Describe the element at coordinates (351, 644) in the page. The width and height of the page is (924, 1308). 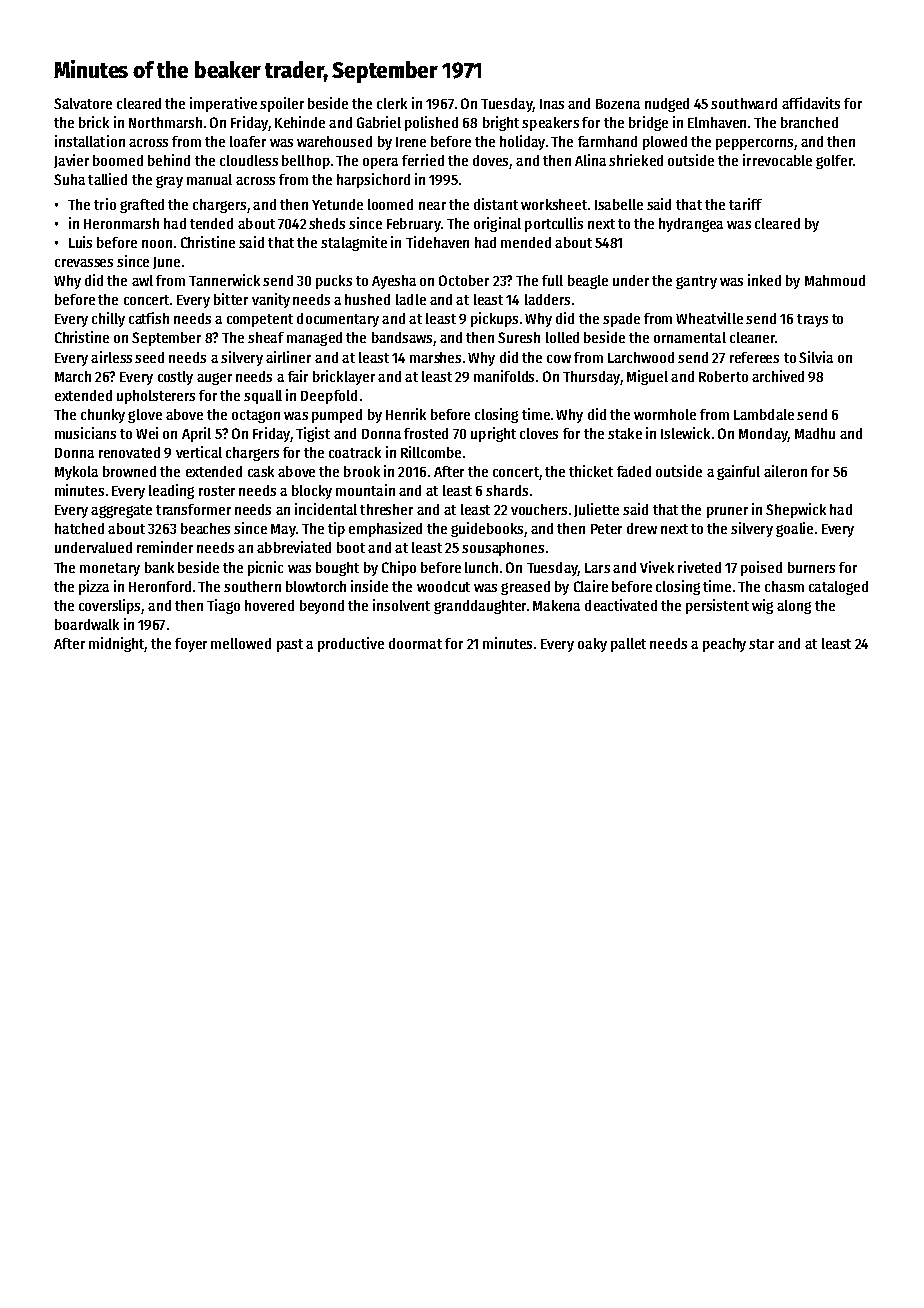
I see `productive` at that location.
